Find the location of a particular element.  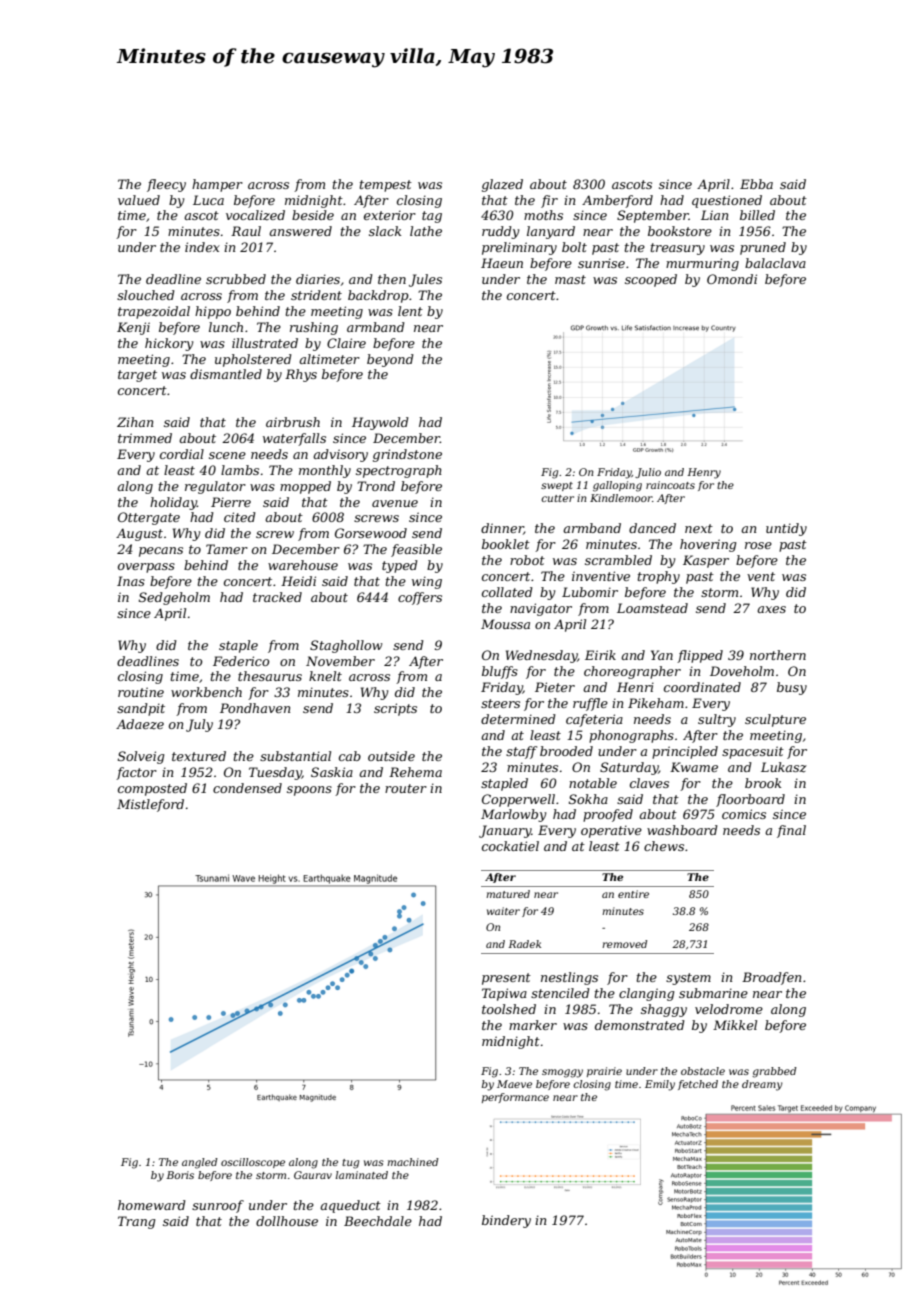

billed is located at coordinates (757, 215).
